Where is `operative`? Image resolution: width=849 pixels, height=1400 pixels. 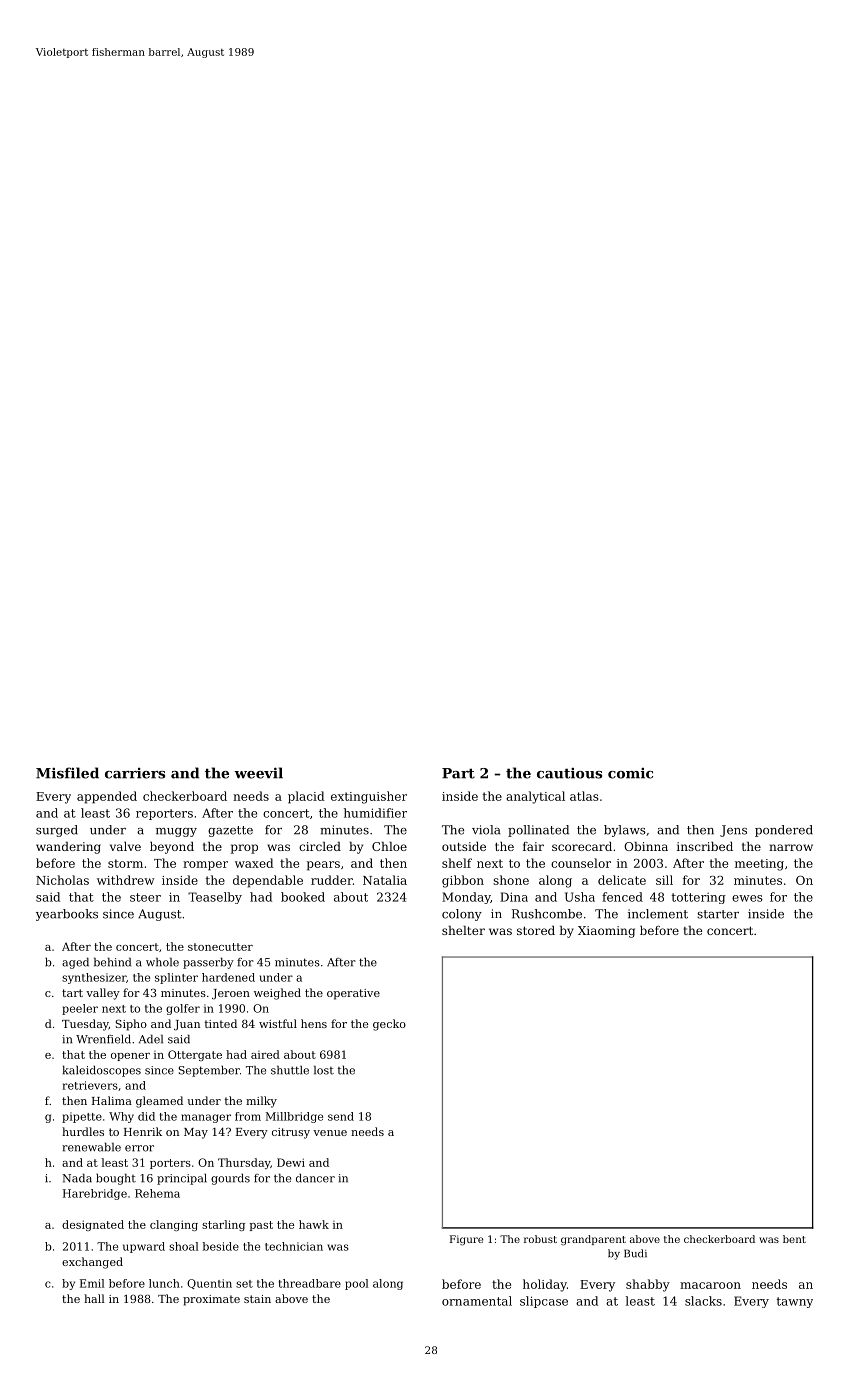
operative is located at coordinates (353, 994).
